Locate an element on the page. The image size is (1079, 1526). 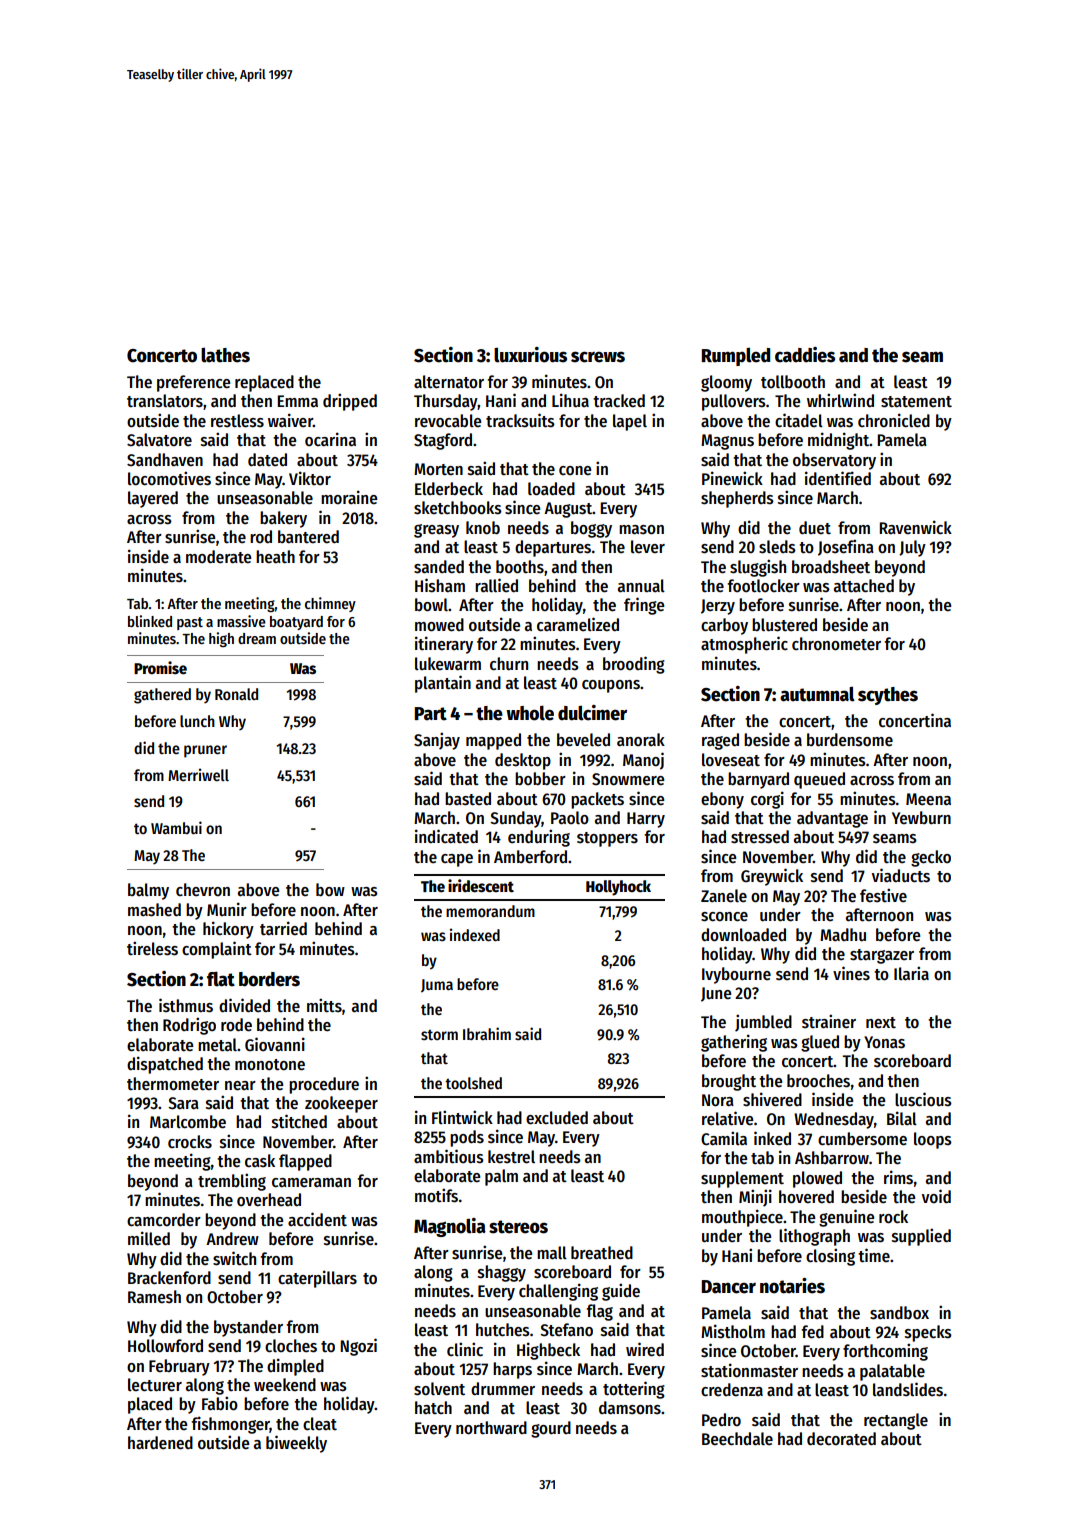
lathes is located at coordinates (225, 355).
